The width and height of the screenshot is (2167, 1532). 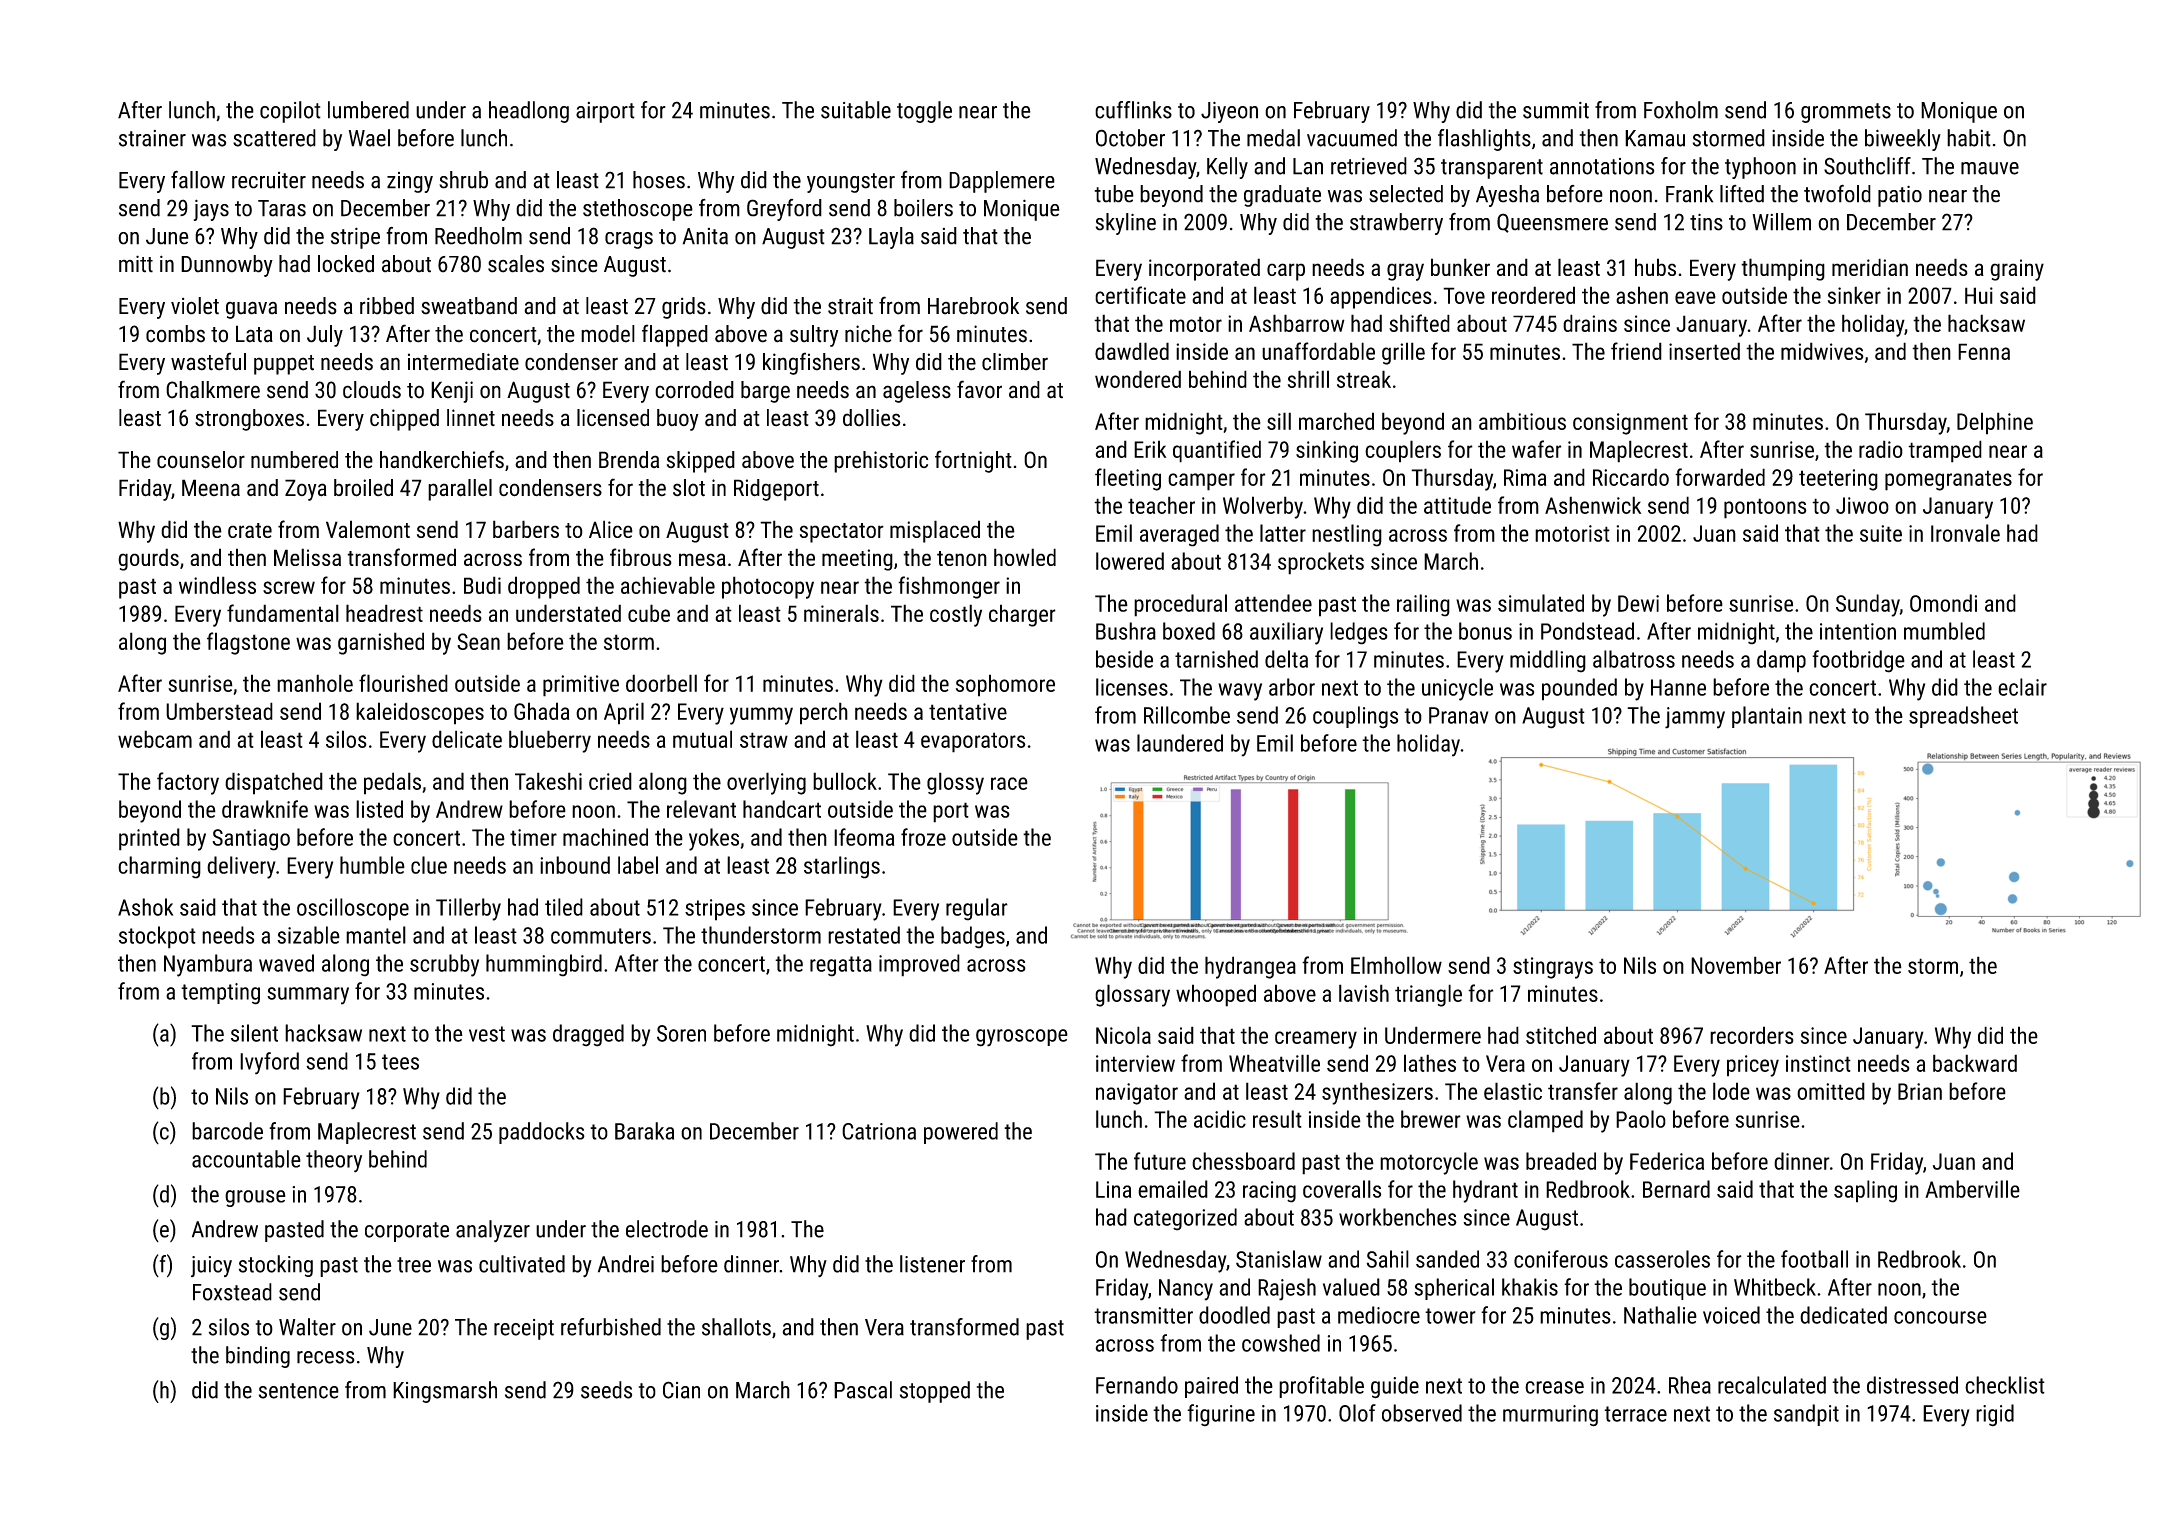 I want to click on Rillcombe, so click(x=1187, y=715).
